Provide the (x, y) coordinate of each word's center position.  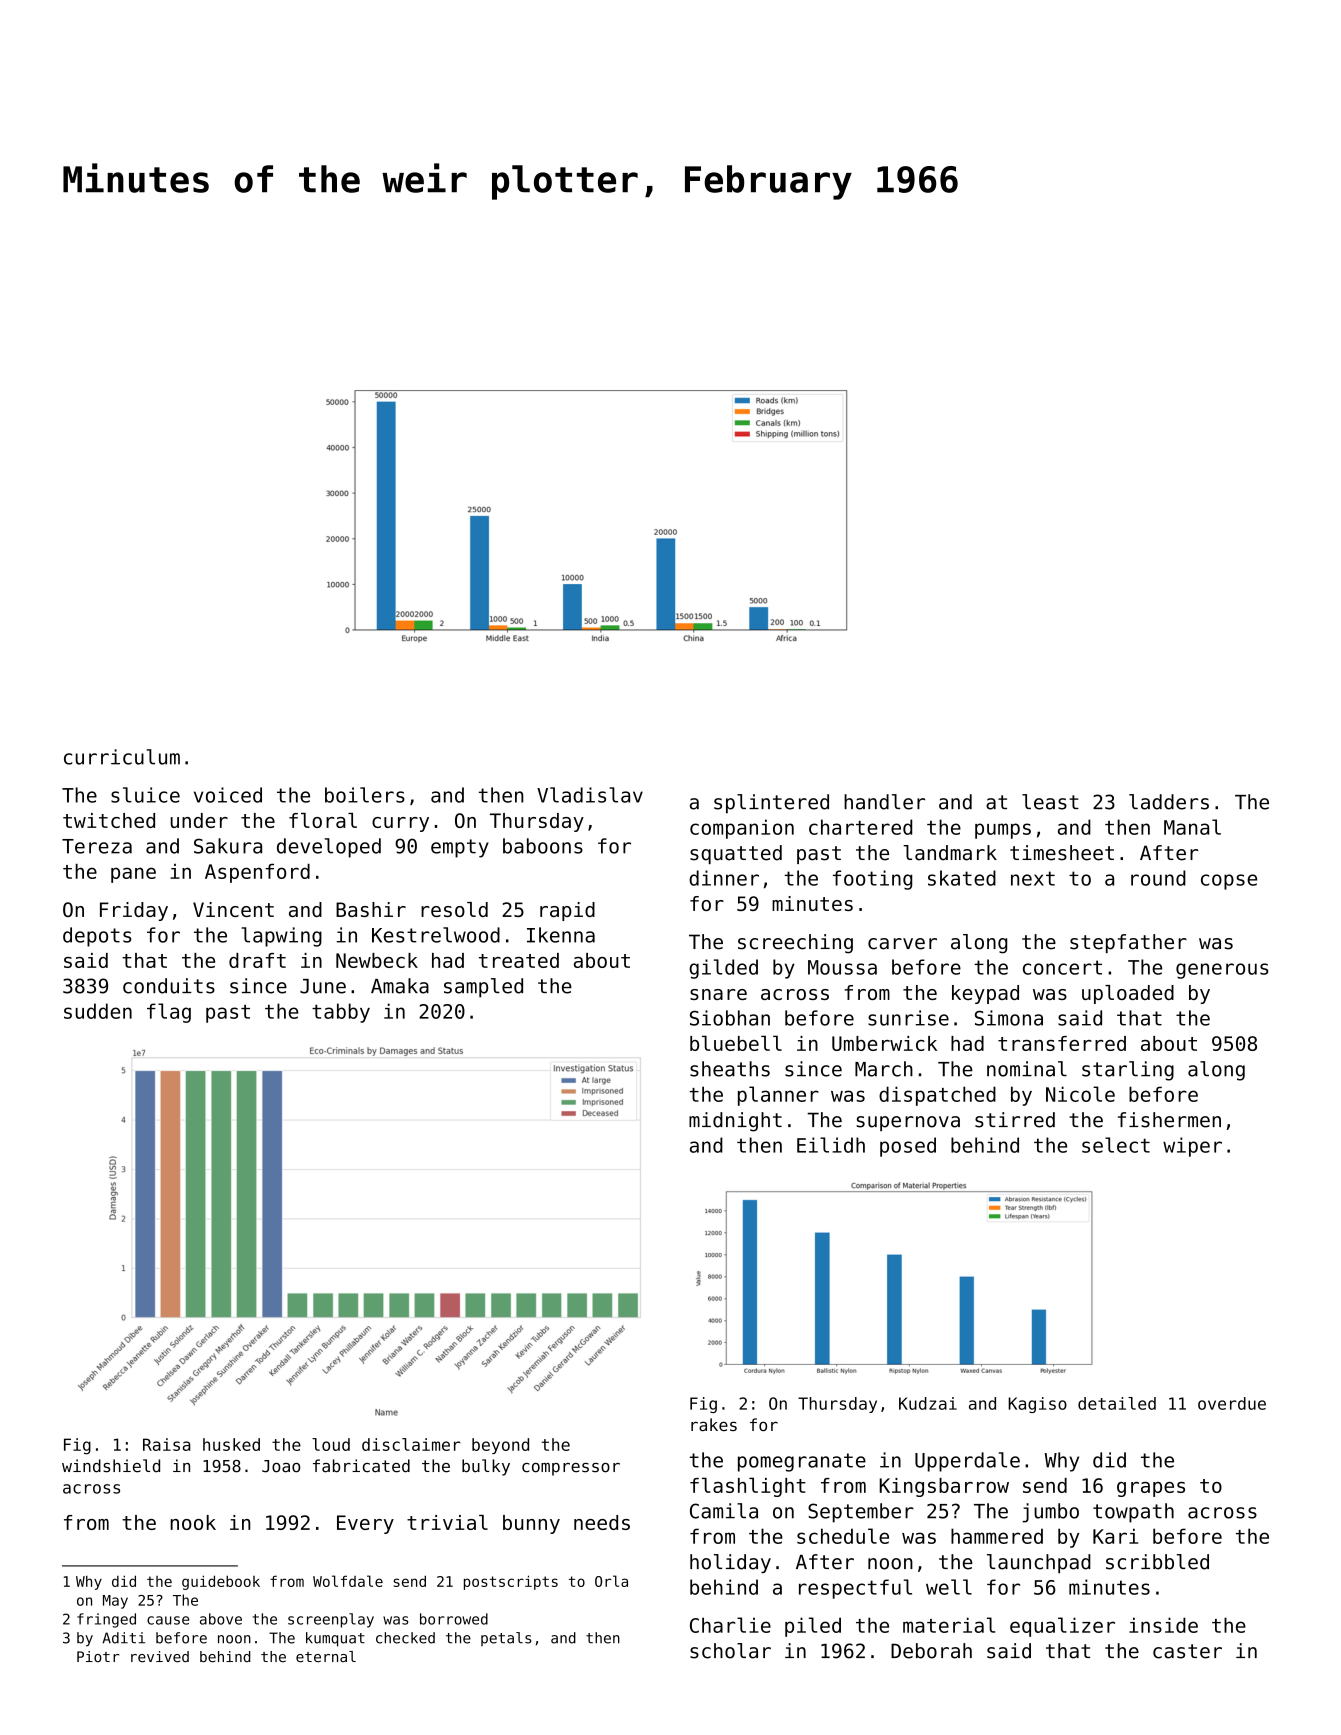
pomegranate (802, 1462)
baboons (543, 846)
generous (1222, 971)
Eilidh (831, 1145)
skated (962, 878)
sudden (98, 1011)
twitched (109, 820)
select (1116, 1145)
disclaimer (411, 1444)
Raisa (167, 1444)
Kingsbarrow (944, 1487)
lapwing (282, 937)
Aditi (123, 1638)
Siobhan (730, 1018)
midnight (735, 1122)
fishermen (1169, 1120)
